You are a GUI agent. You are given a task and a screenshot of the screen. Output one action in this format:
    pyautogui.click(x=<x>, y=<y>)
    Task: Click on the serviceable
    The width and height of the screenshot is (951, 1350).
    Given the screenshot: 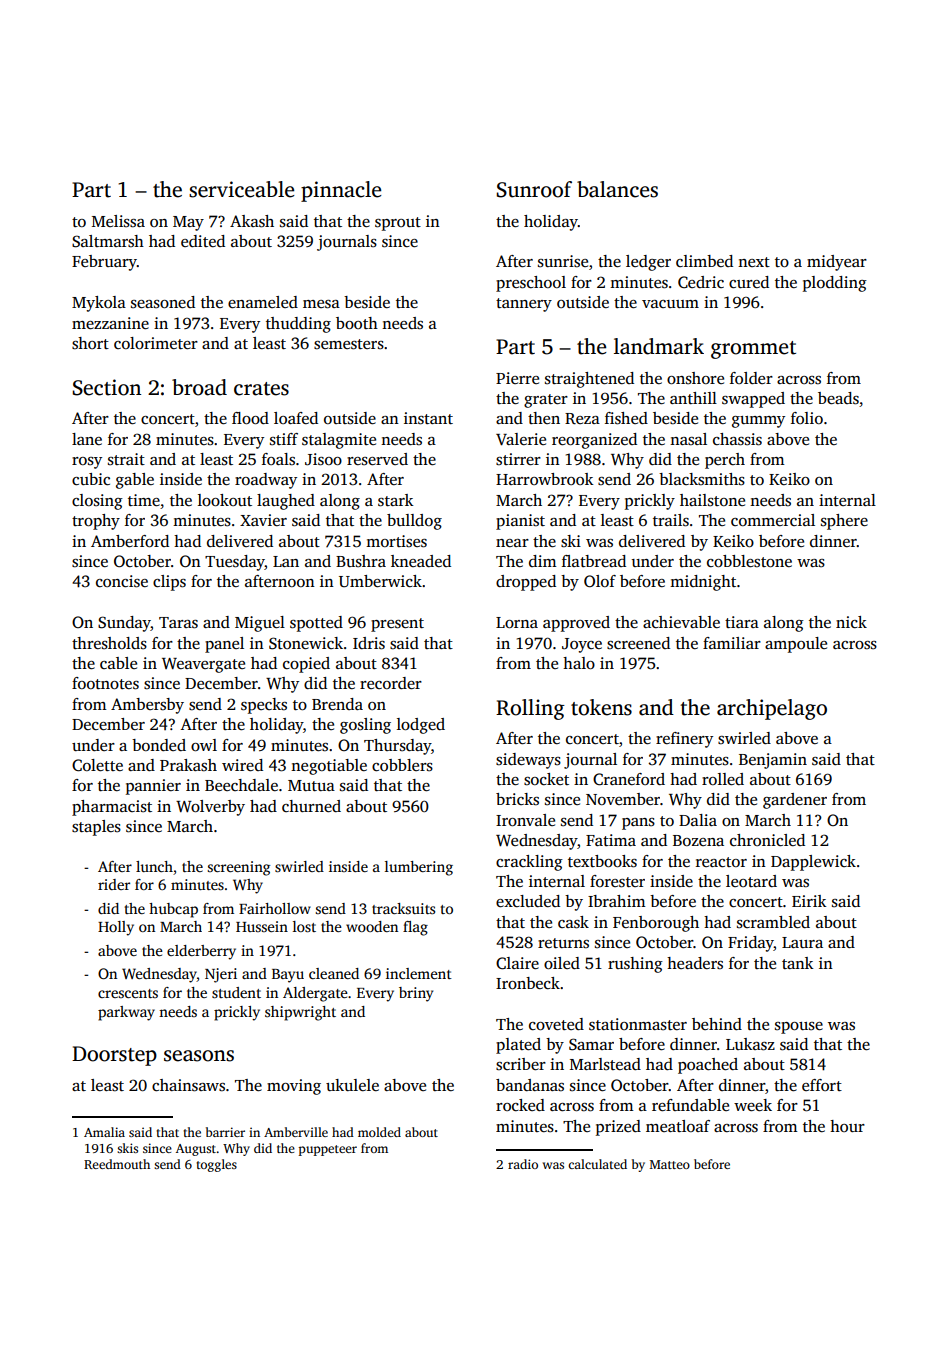 What is the action you would take?
    pyautogui.click(x=241, y=189)
